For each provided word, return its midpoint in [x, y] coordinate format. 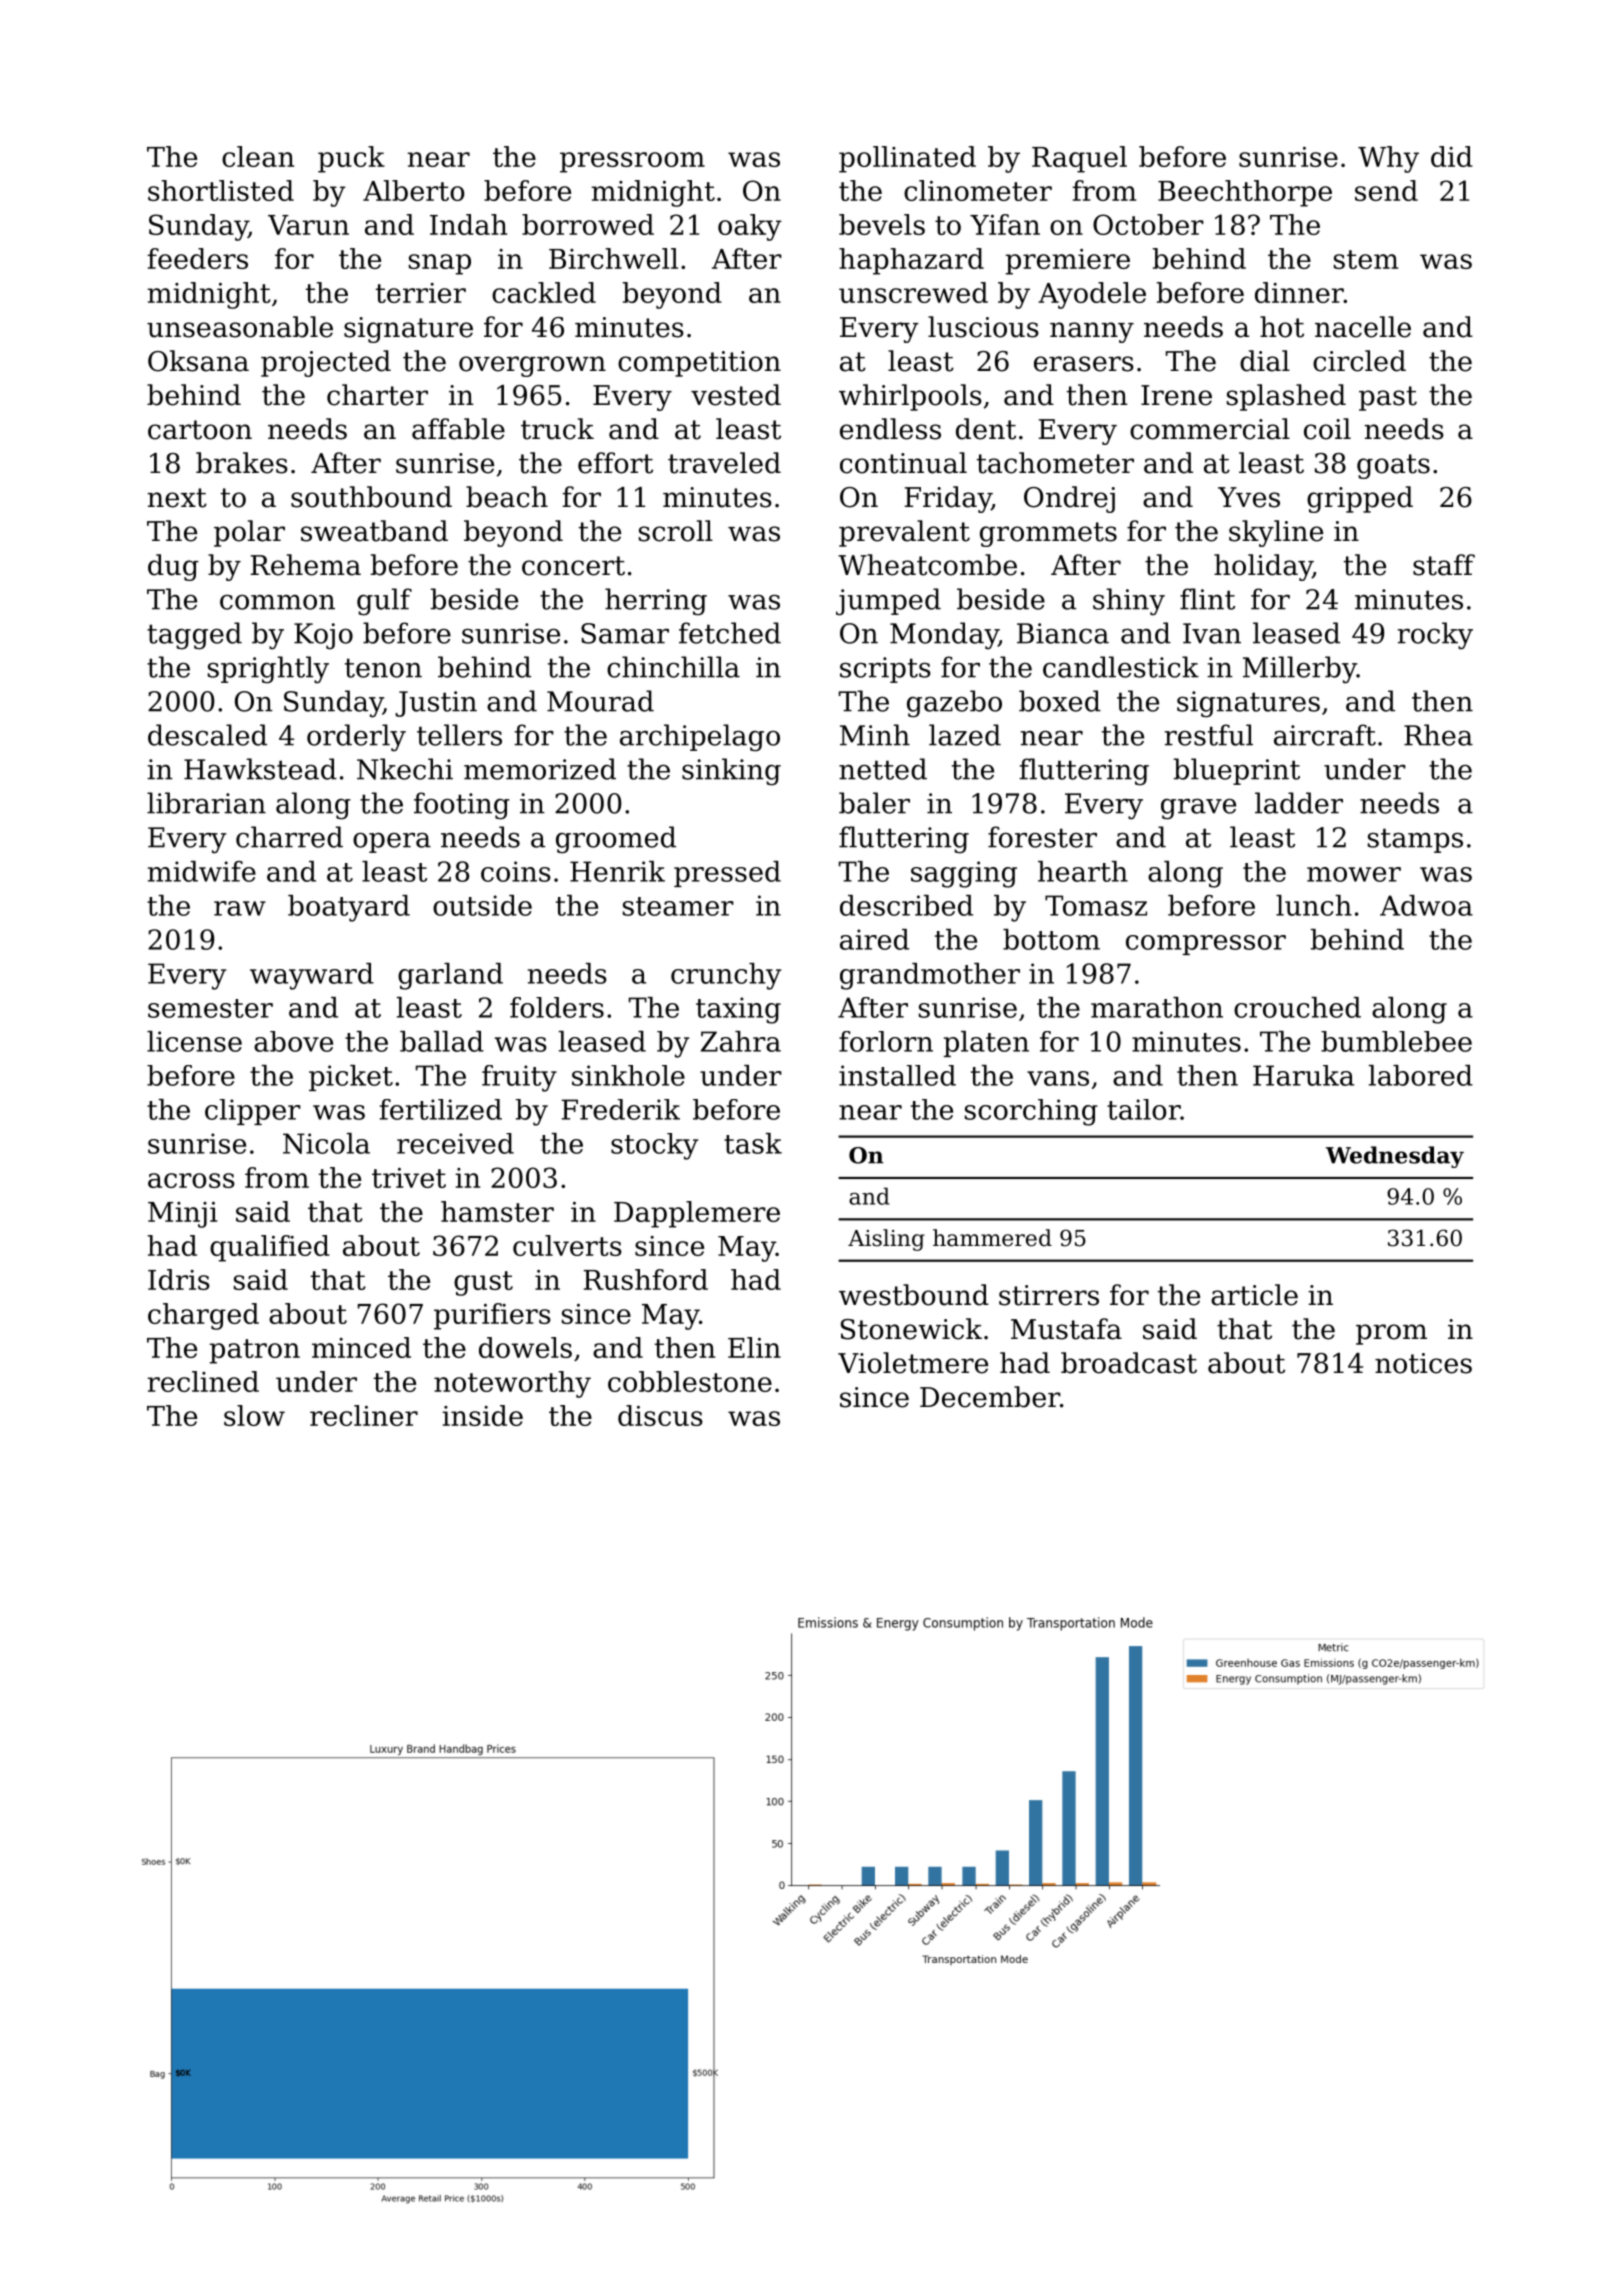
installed [897, 1075]
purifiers [492, 1316]
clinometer [978, 190]
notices [1423, 1363]
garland [450, 976]
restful [1209, 735]
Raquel [1079, 159]
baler [874, 803]
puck [351, 159]
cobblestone [690, 1381]
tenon [383, 668]
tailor [1144, 1109]
